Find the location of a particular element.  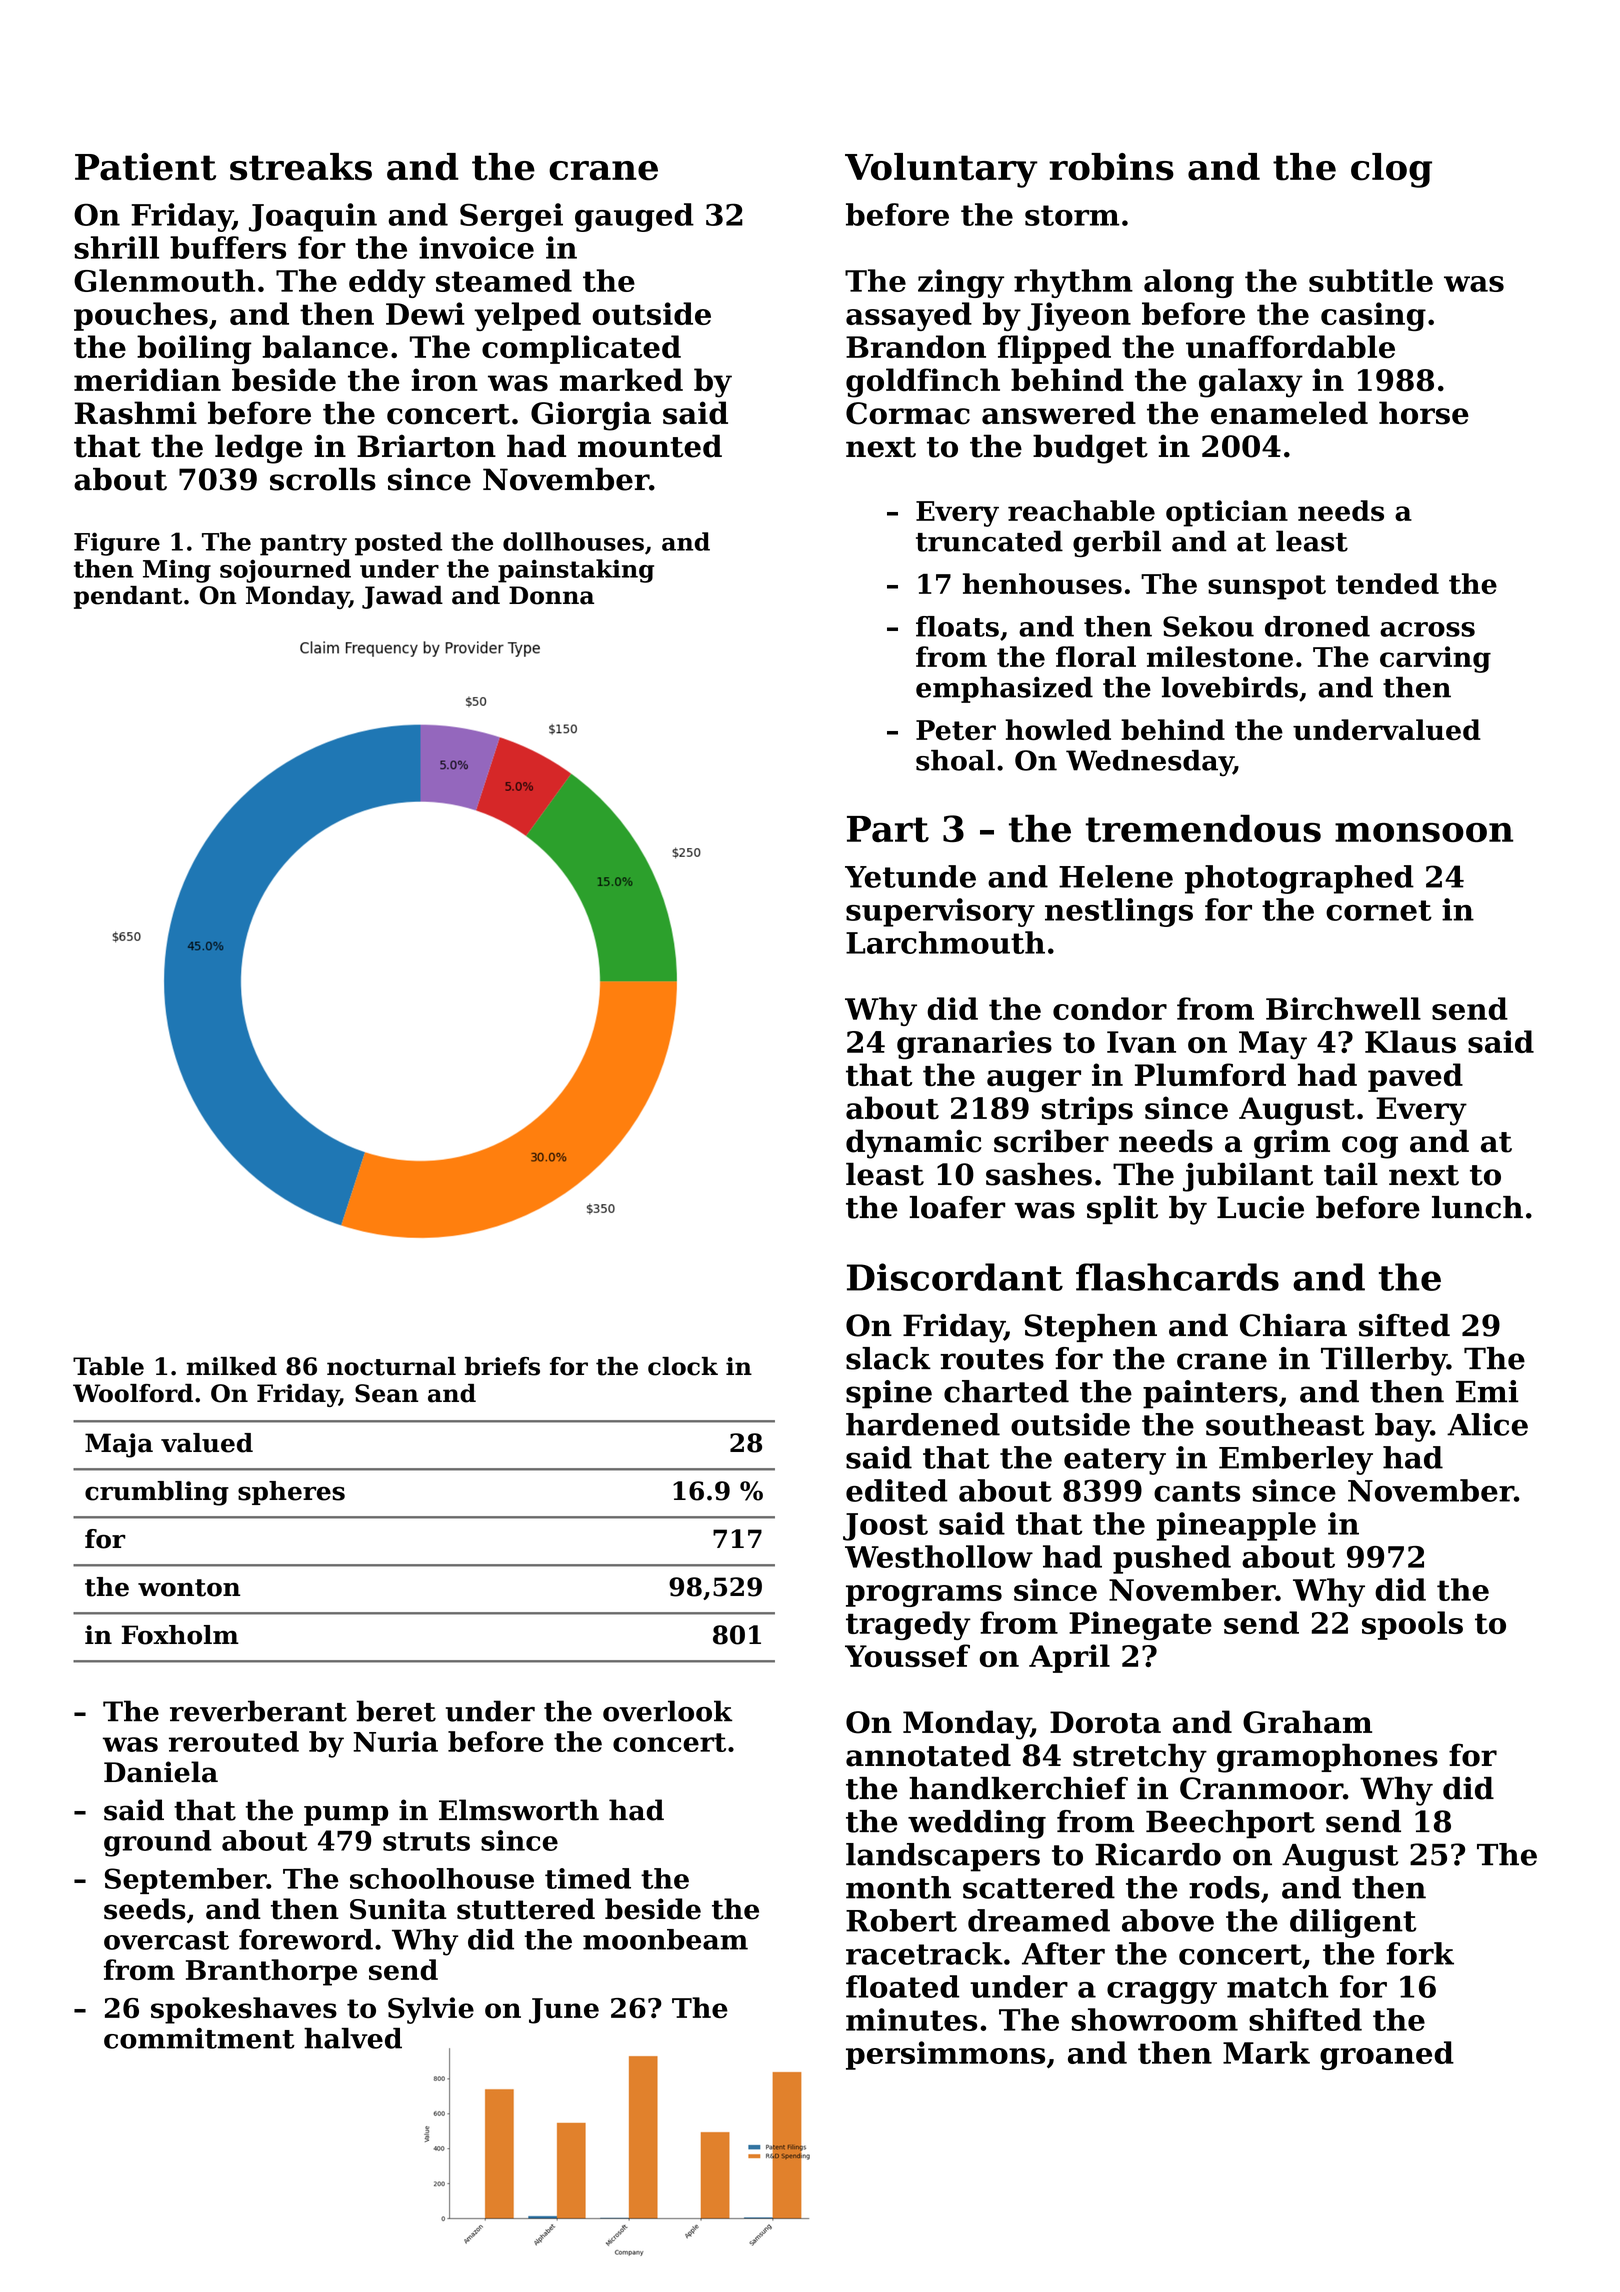

droned is located at coordinates (1317, 626).
